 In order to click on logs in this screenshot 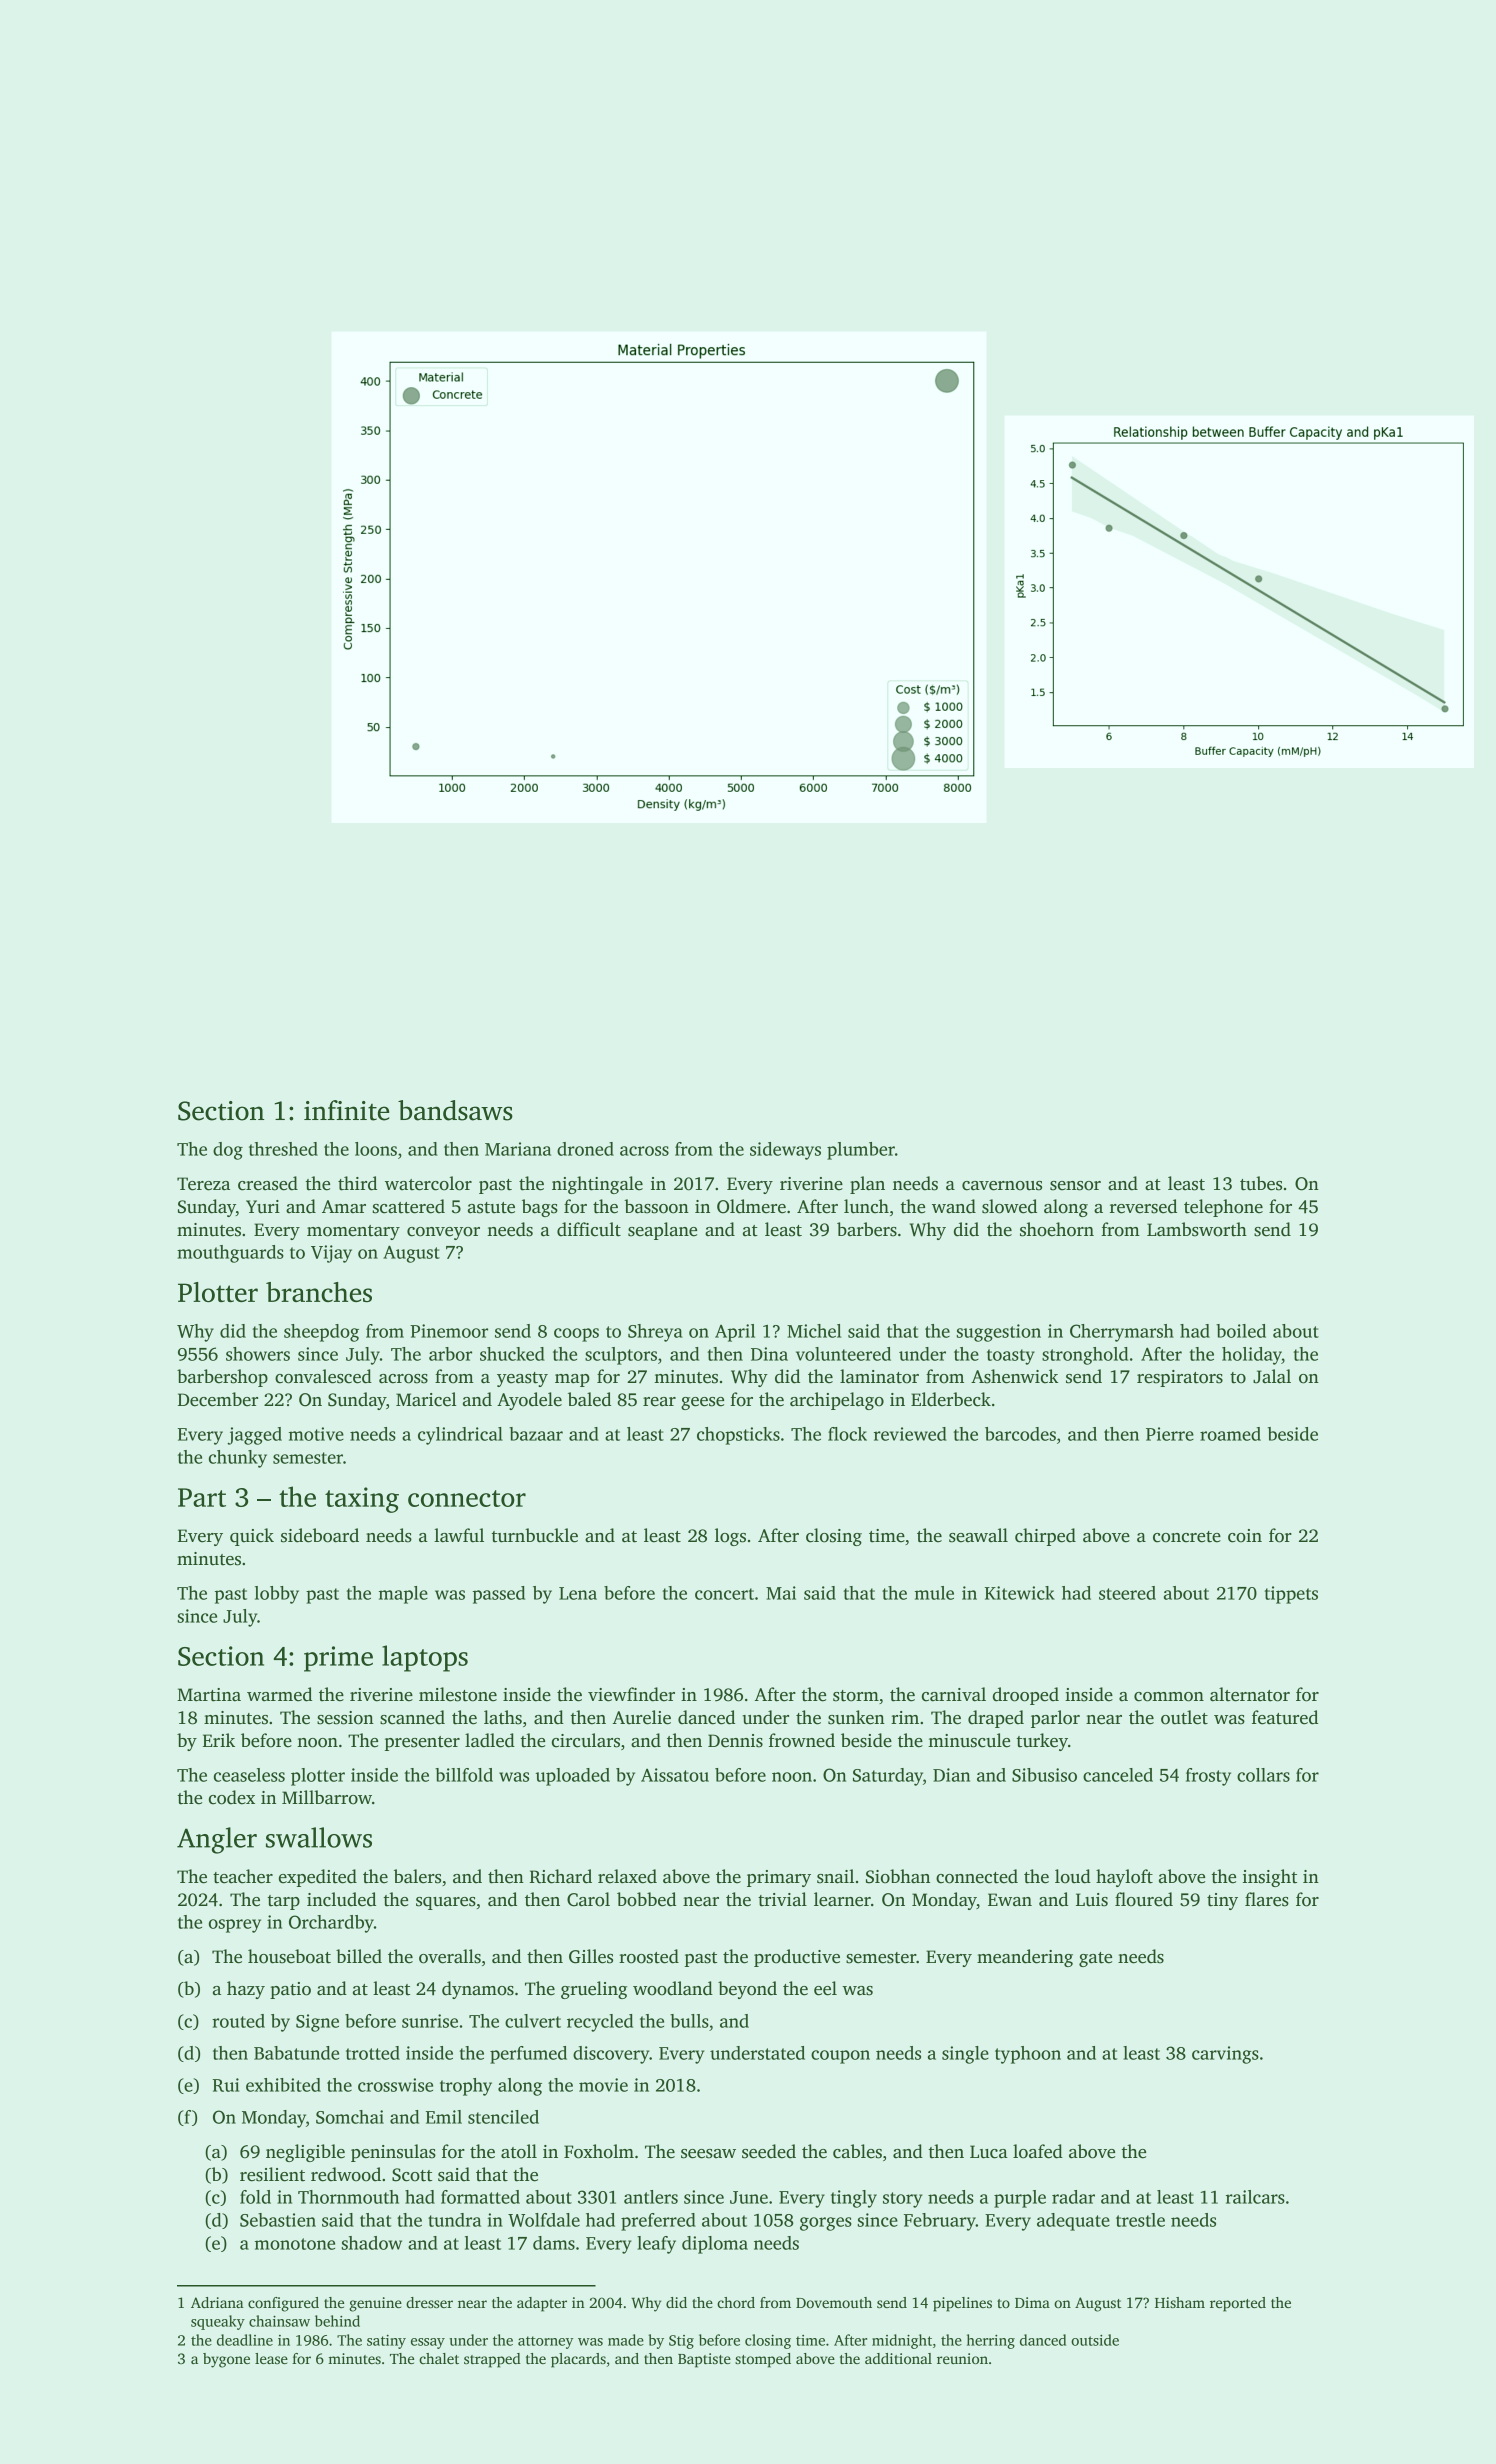, I will do `click(730, 1537)`.
